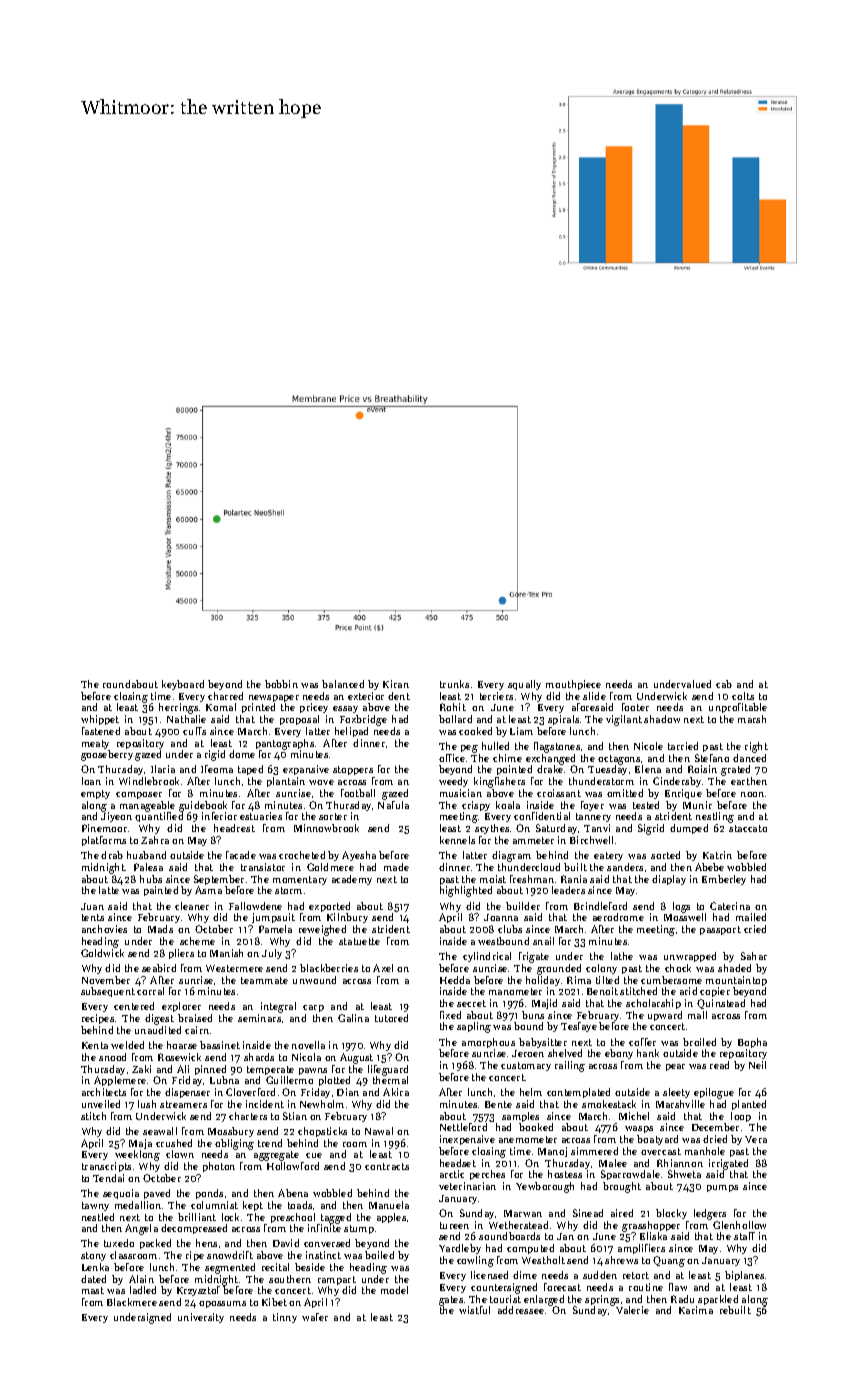 The height and width of the screenshot is (1400, 849). What do you see at coordinates (476, 806) in the screenshot?
I see `crispy` at bounding box center [476, 806].
